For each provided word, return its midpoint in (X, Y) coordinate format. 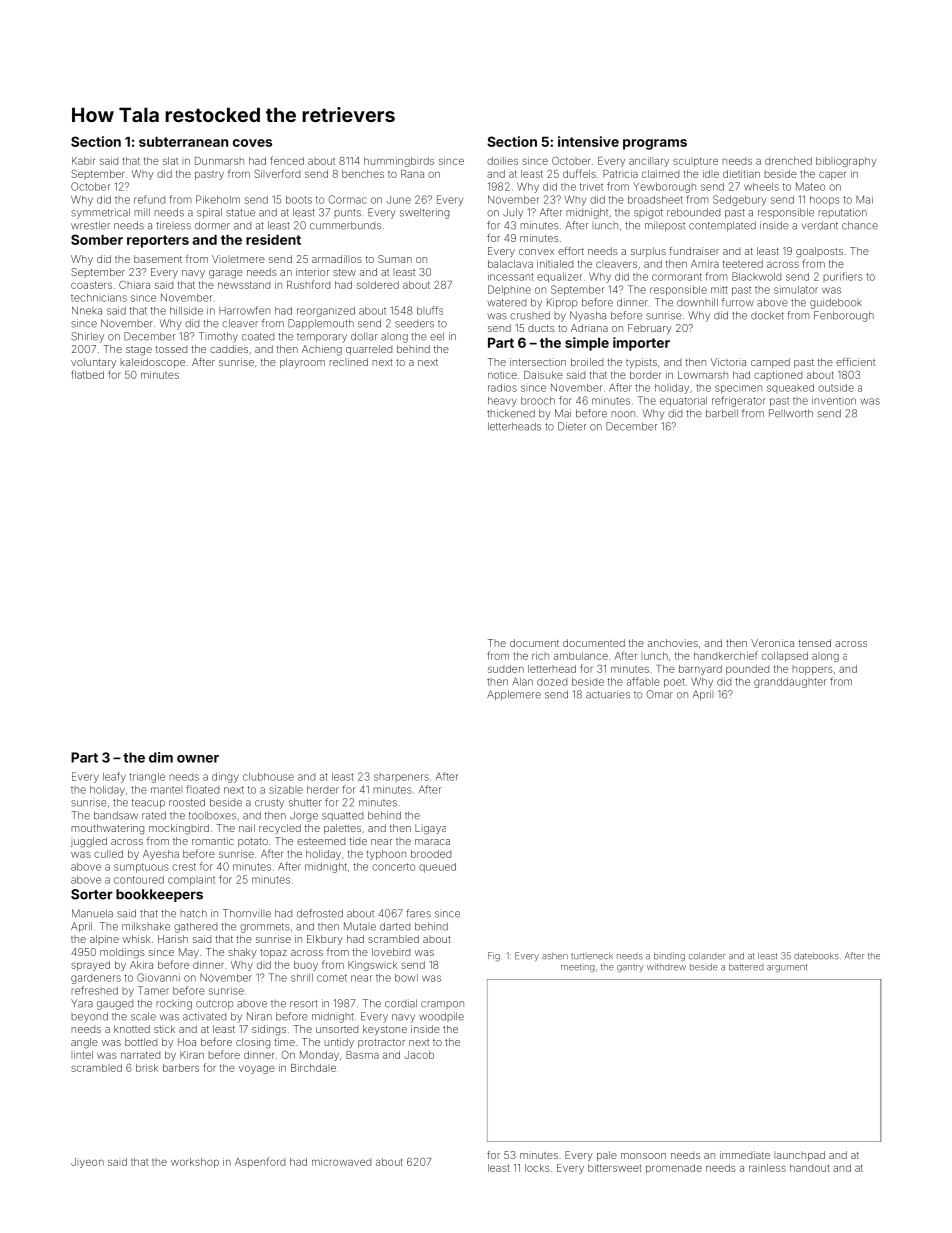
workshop (195, 1163)
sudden (506, 669)
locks (537, 1168)
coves (252, 143)
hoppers (812, 670)
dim (161, 757)
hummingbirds (399, 162)
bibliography (846, 162)
